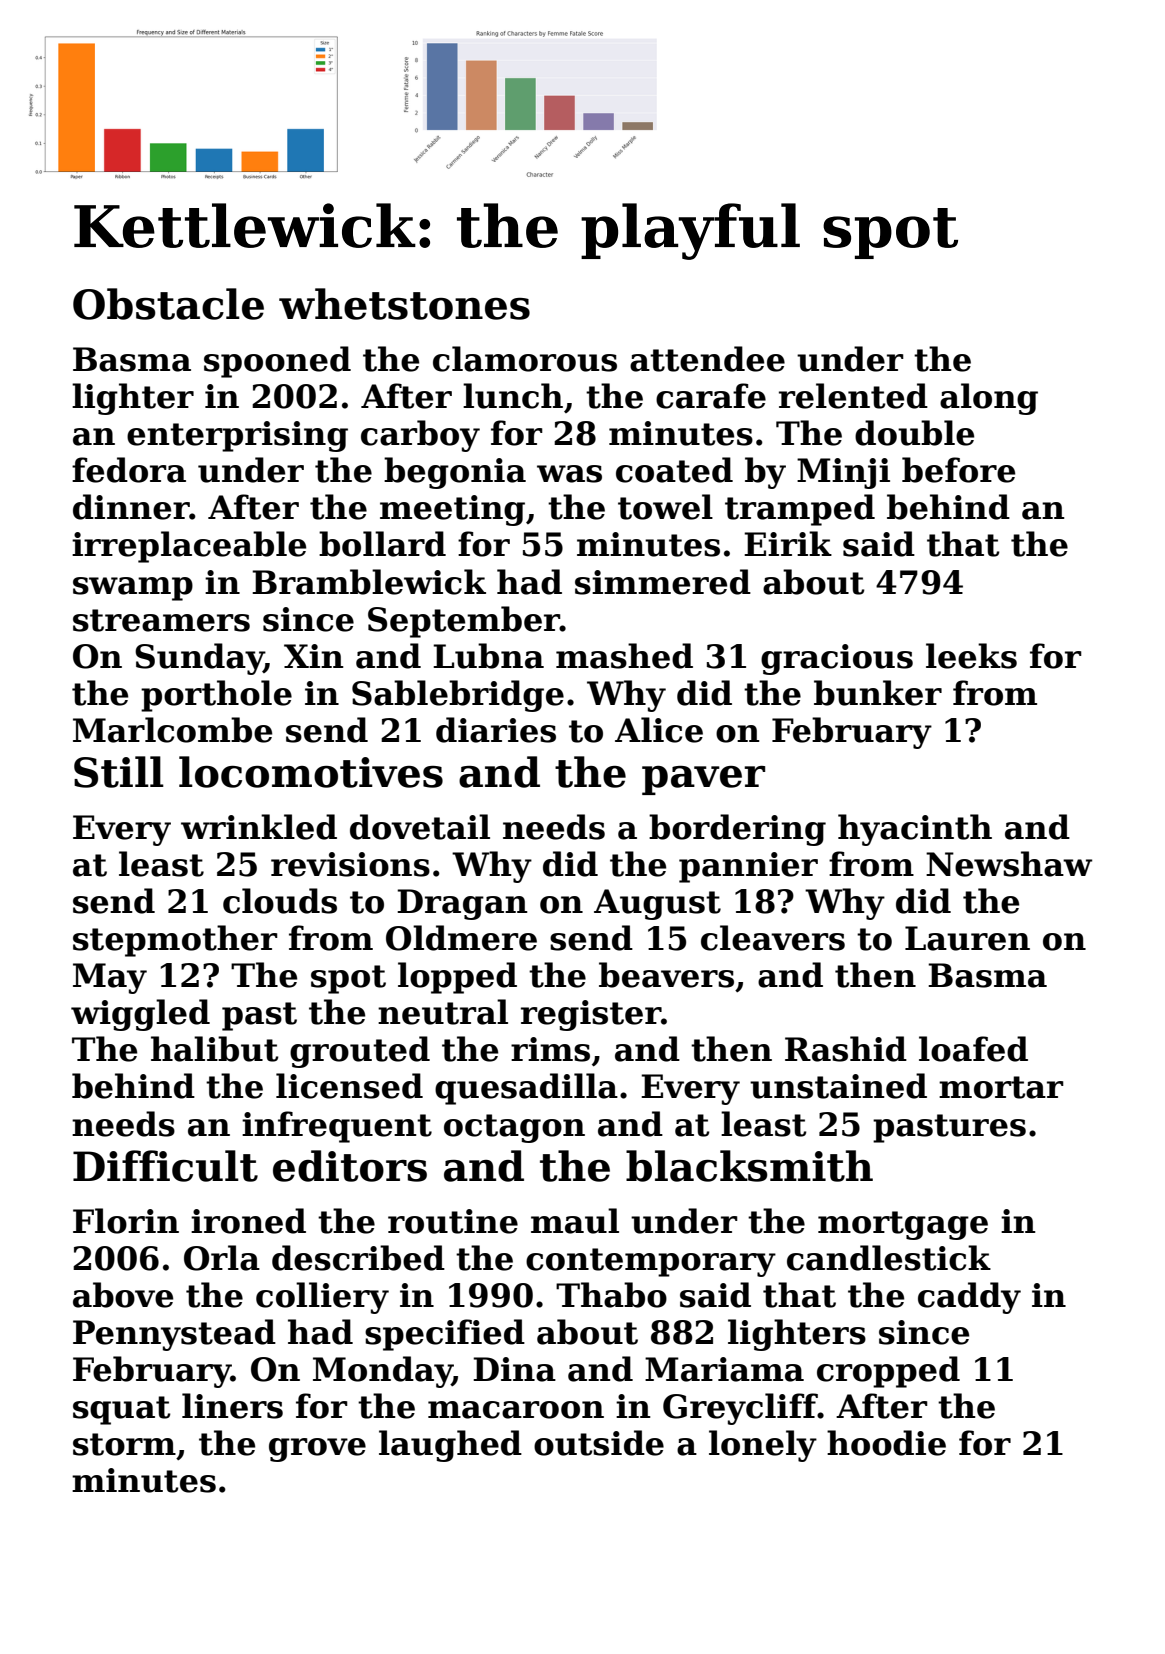  I want to click on Lauren, so click(967, 938).
